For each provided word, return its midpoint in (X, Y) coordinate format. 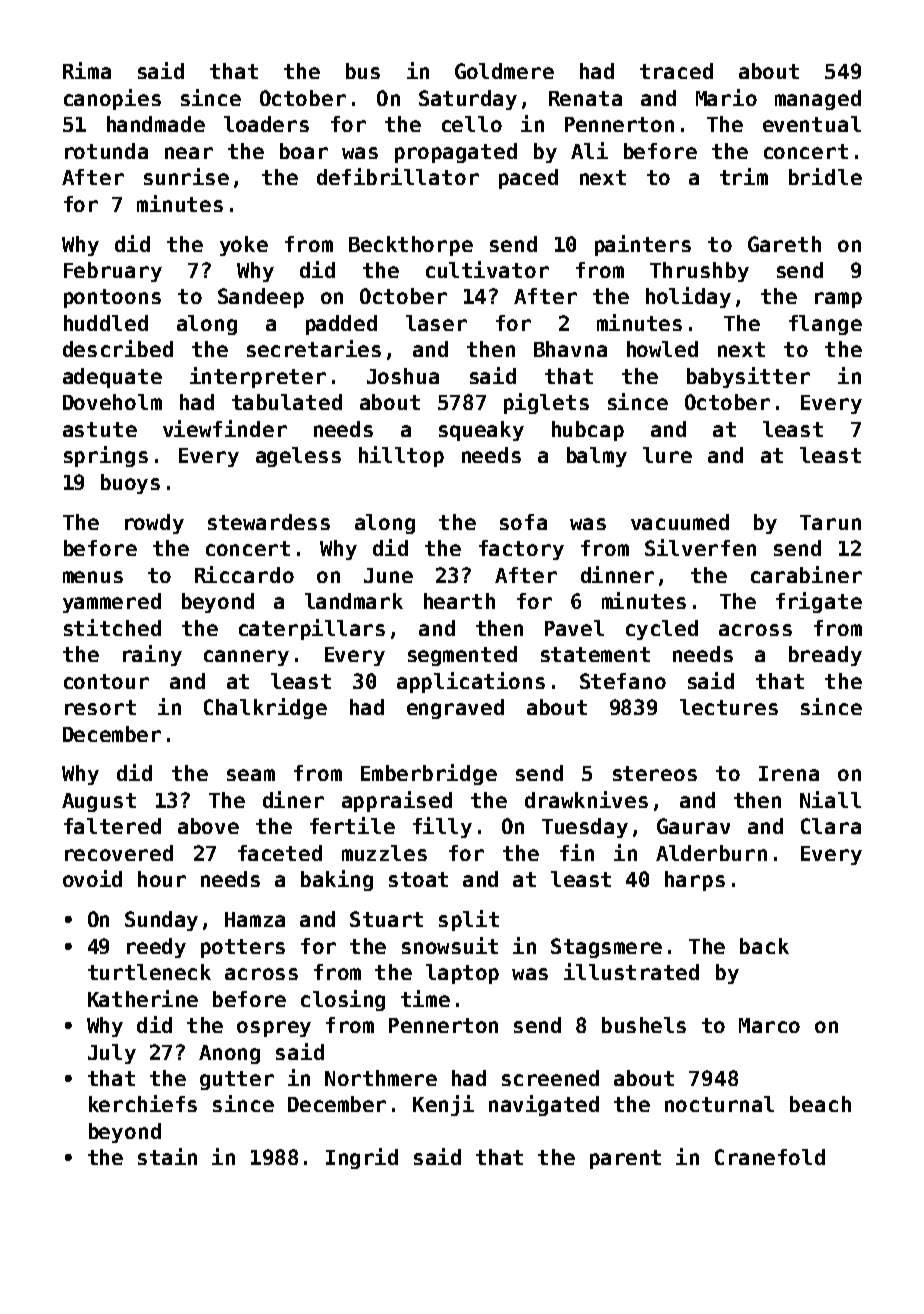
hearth (459, 601)
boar (304, 151)
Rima (87, 70)
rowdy (154, 524)
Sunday (161, 921)
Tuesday (585, 828)
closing (343, 1000)
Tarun (830, 522)
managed (818, 100)
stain (167, 1156)
